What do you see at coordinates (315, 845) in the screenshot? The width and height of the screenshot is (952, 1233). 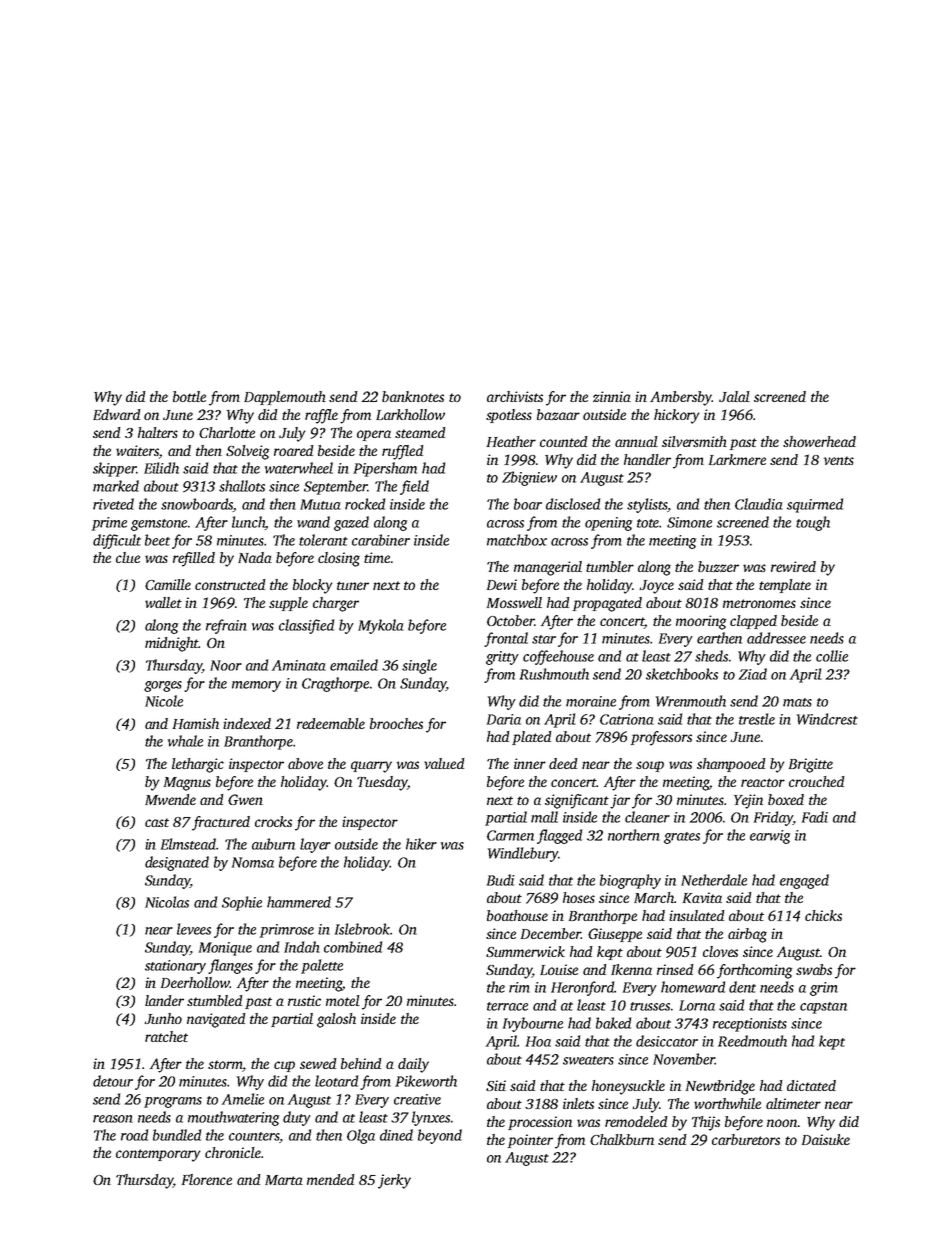 I see `layer` at bounding box center [315, 845].
